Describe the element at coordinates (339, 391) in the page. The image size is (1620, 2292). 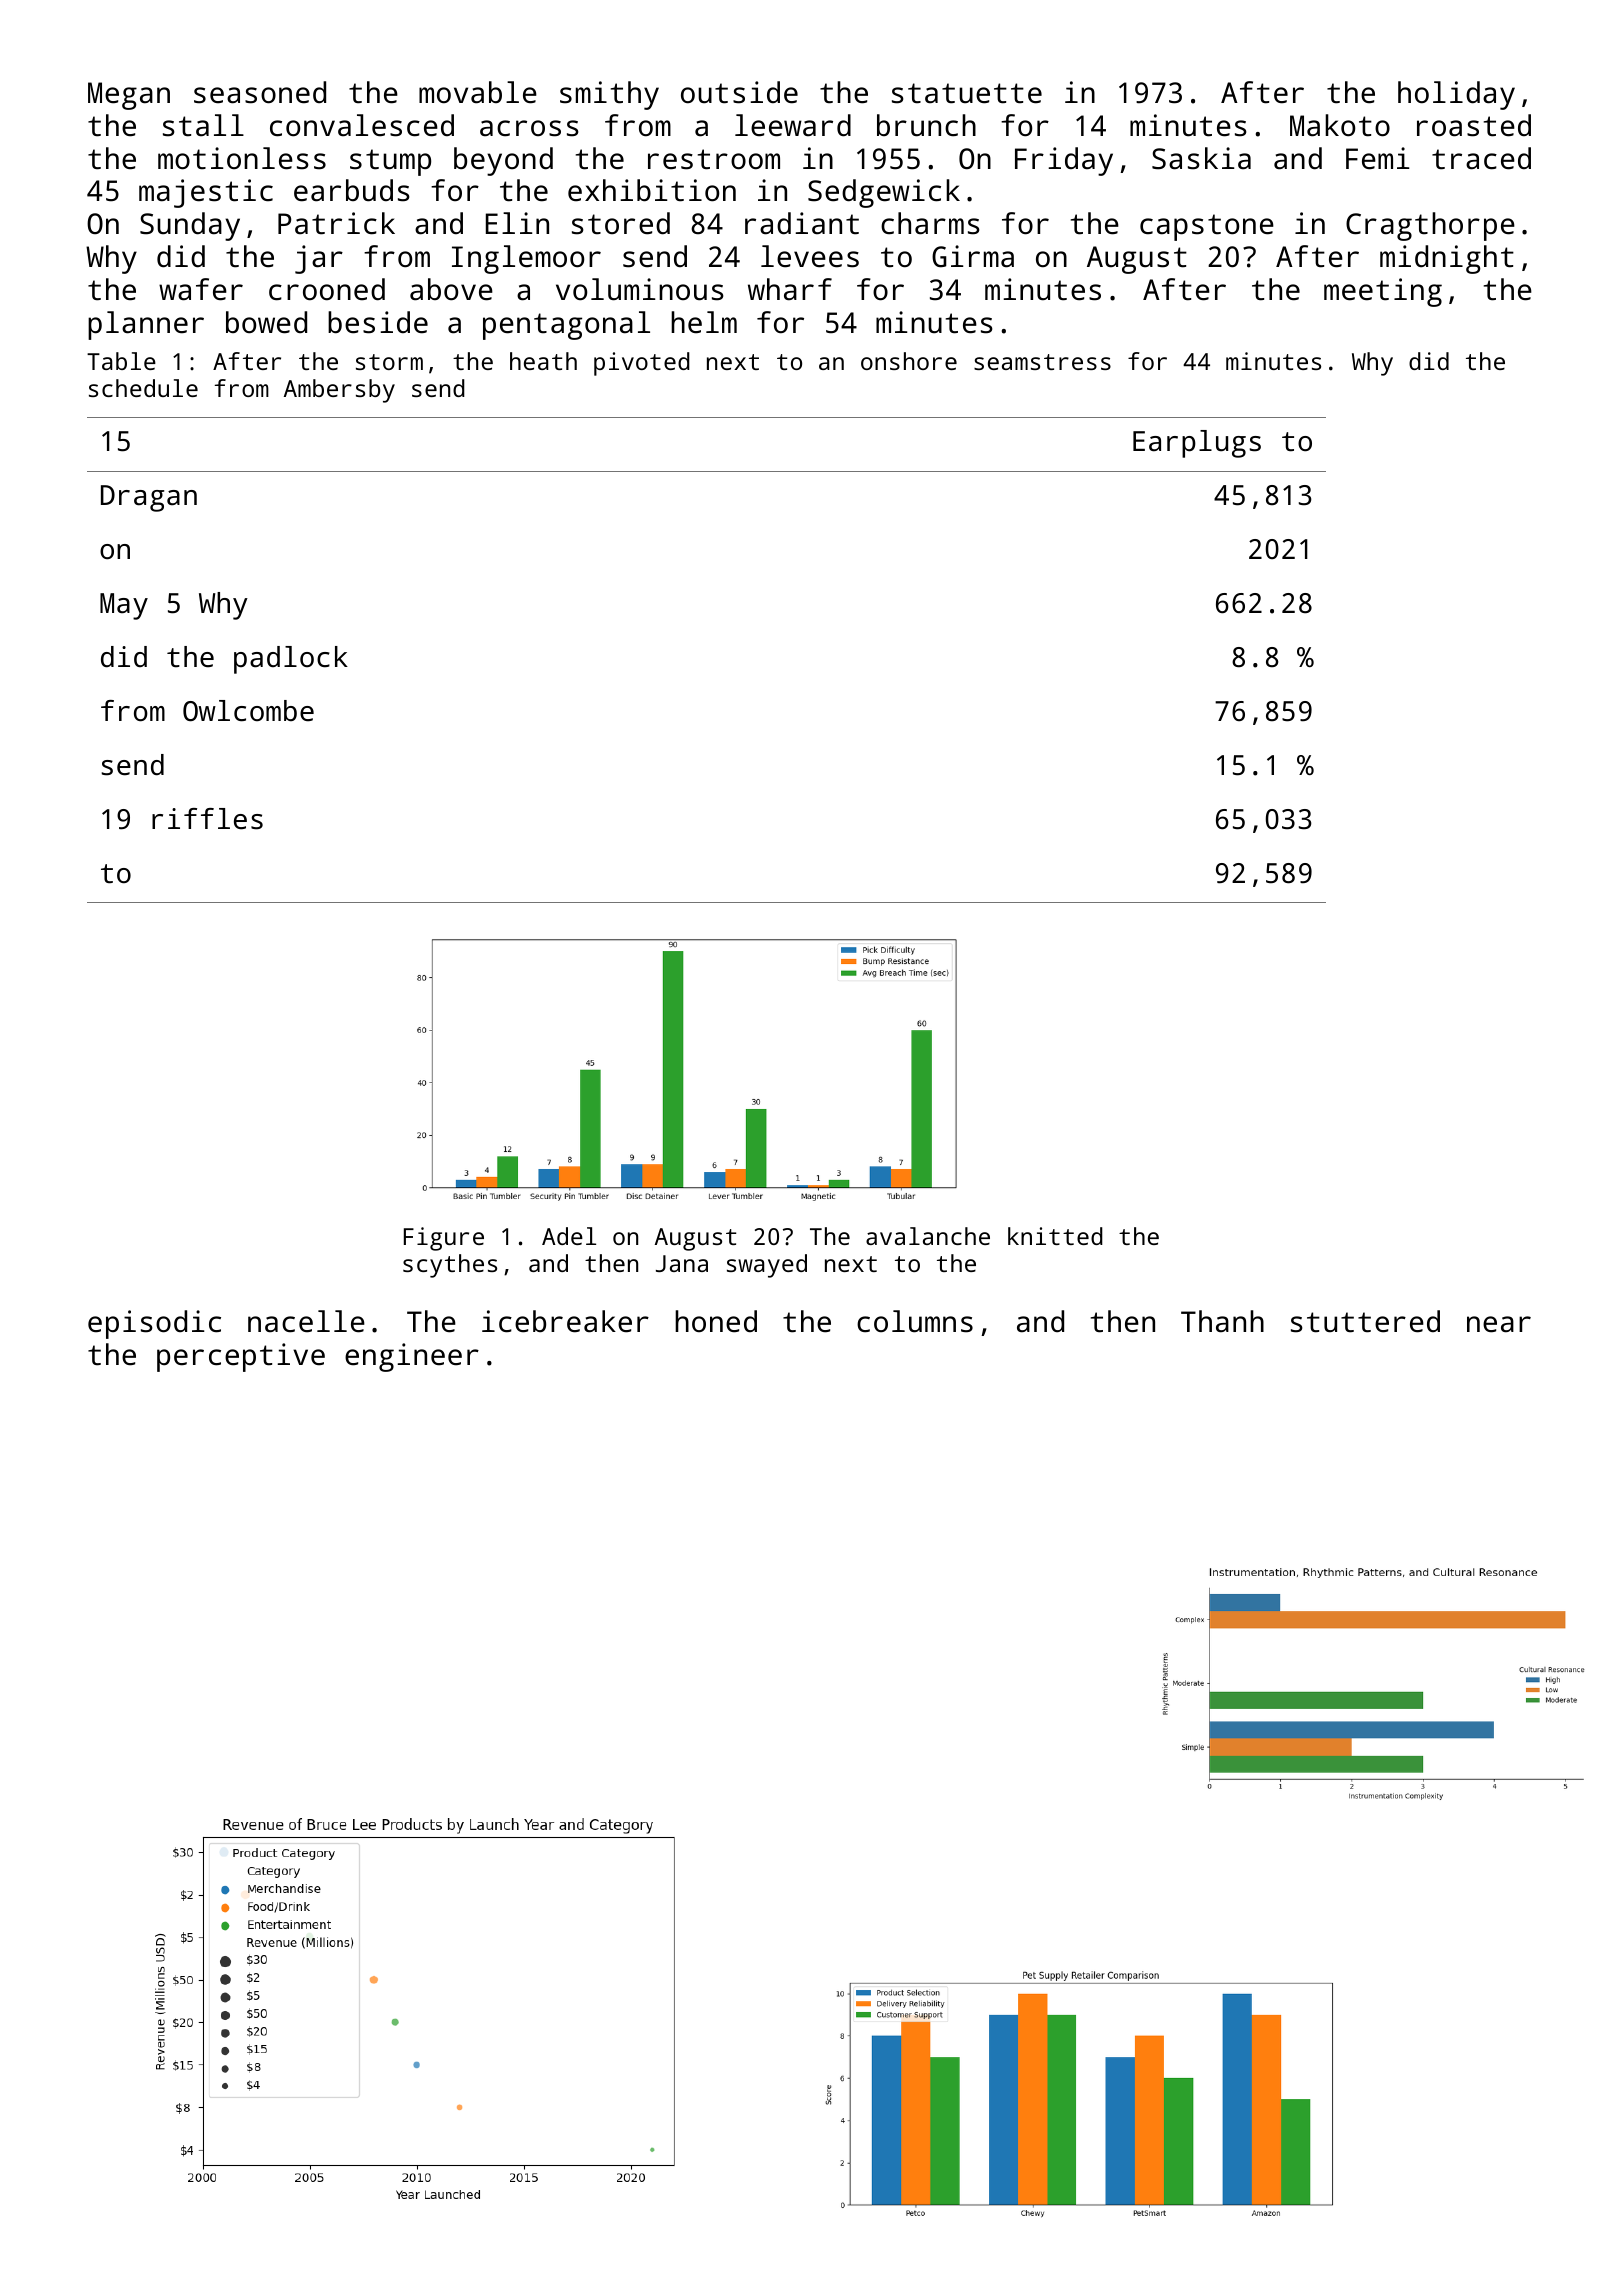
I see `Ambersby` at that location.
